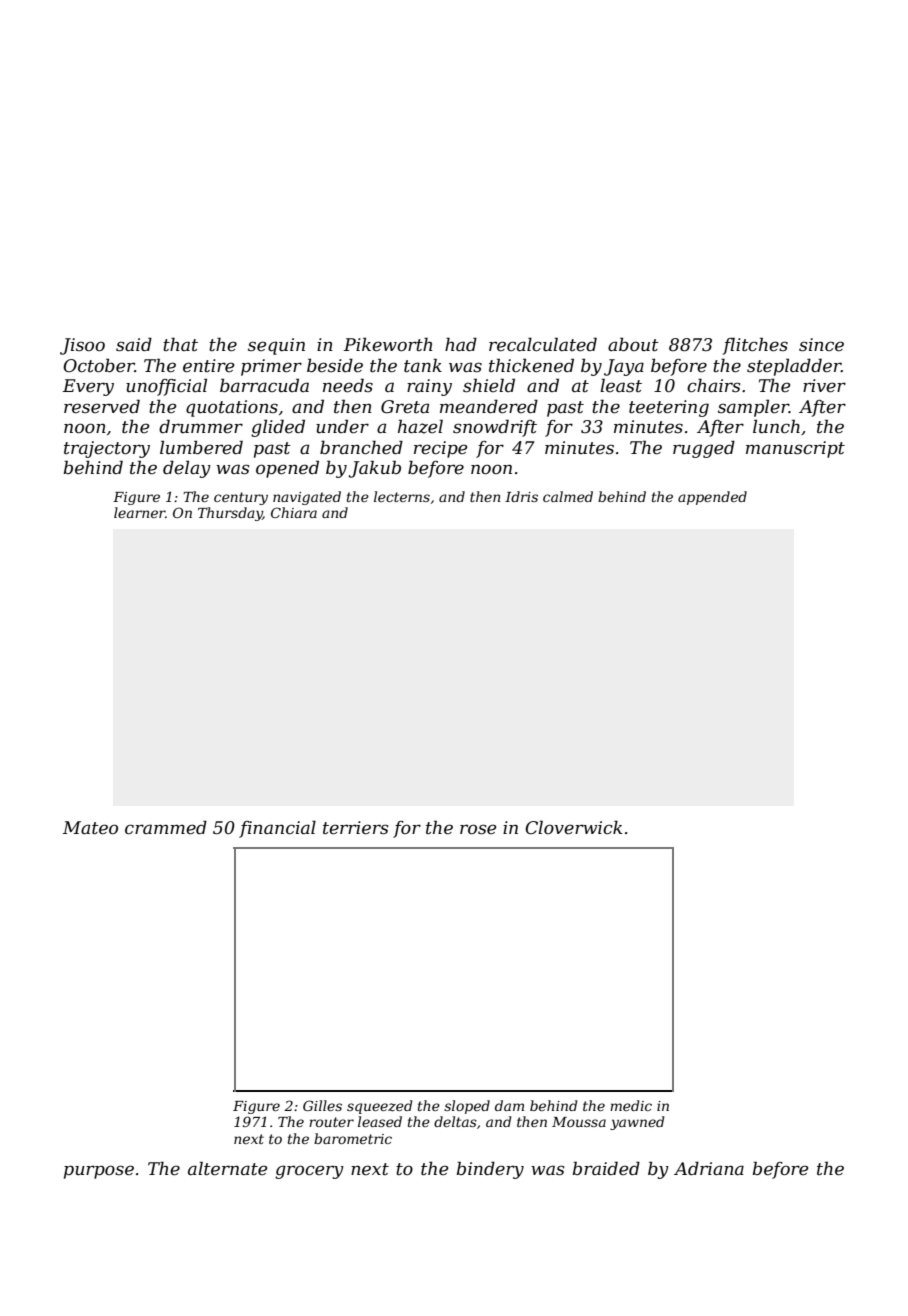 Image resolution: width=908 pixels, height=1316 pixels. What do you see at coordinates (227, 1168) in the document?
I see `alternate` at bounding box center [227, 1168].
